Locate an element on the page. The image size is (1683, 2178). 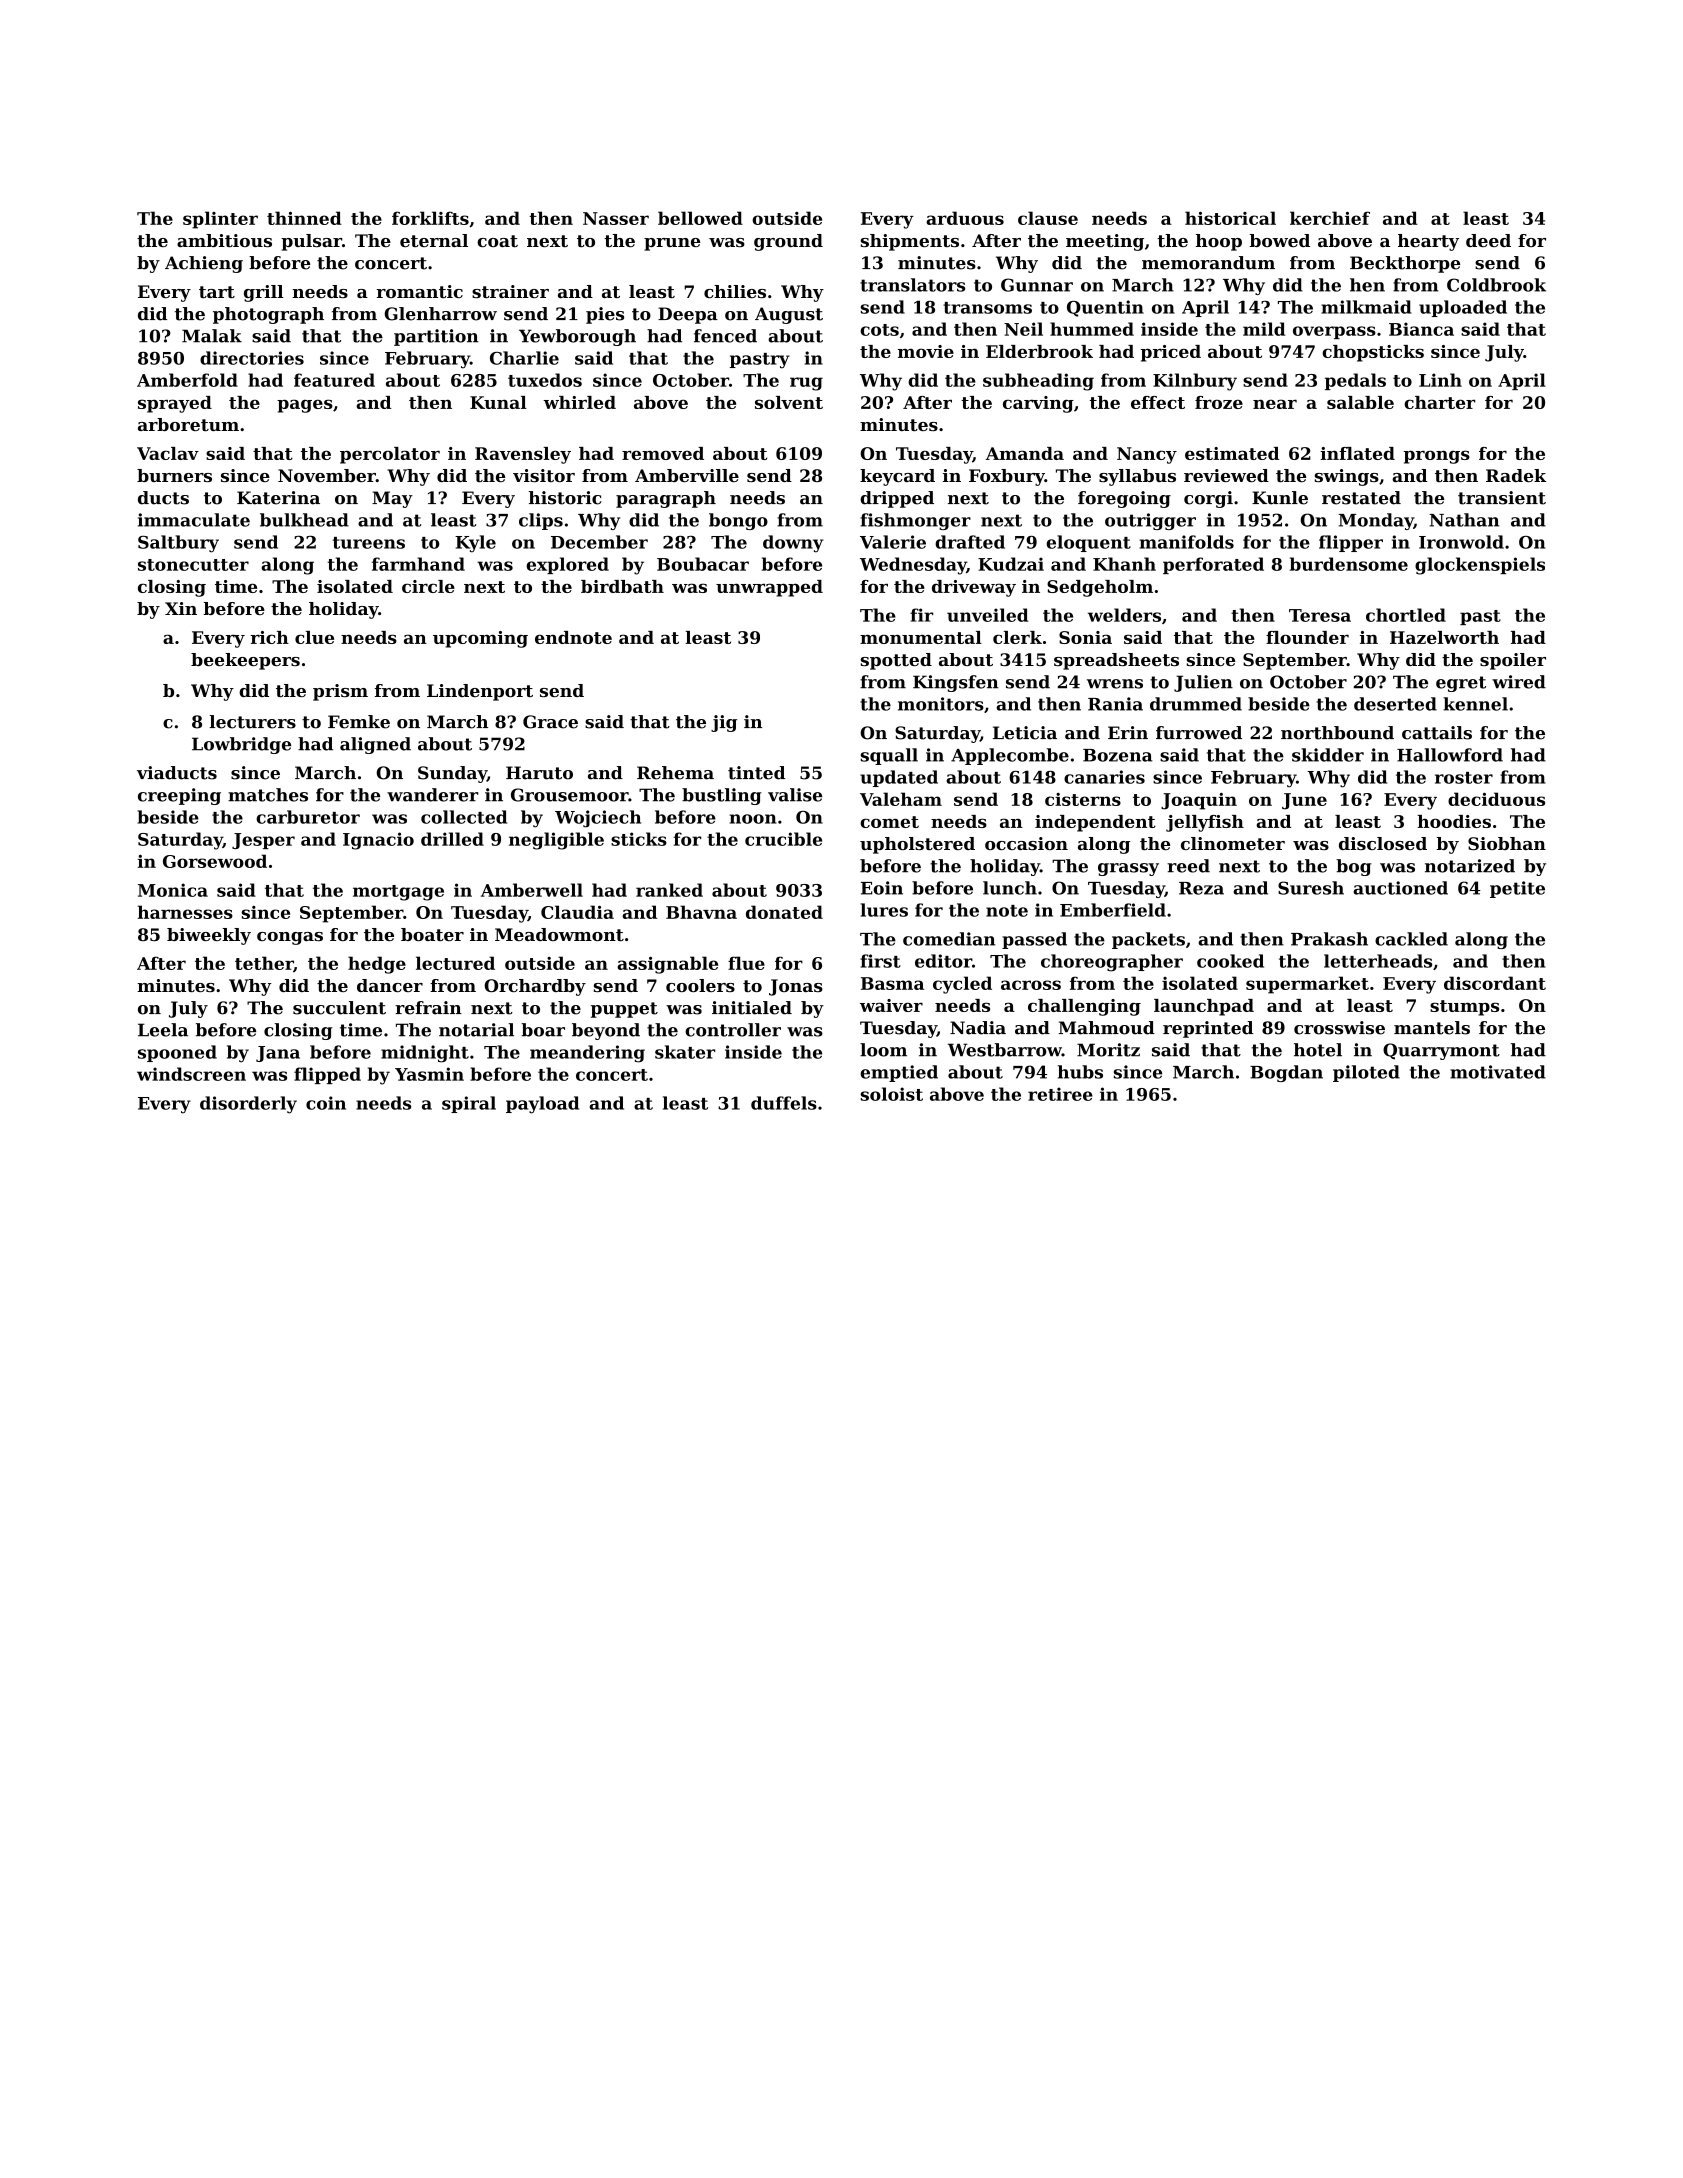
arduous is located at coordinates (965, 218).
